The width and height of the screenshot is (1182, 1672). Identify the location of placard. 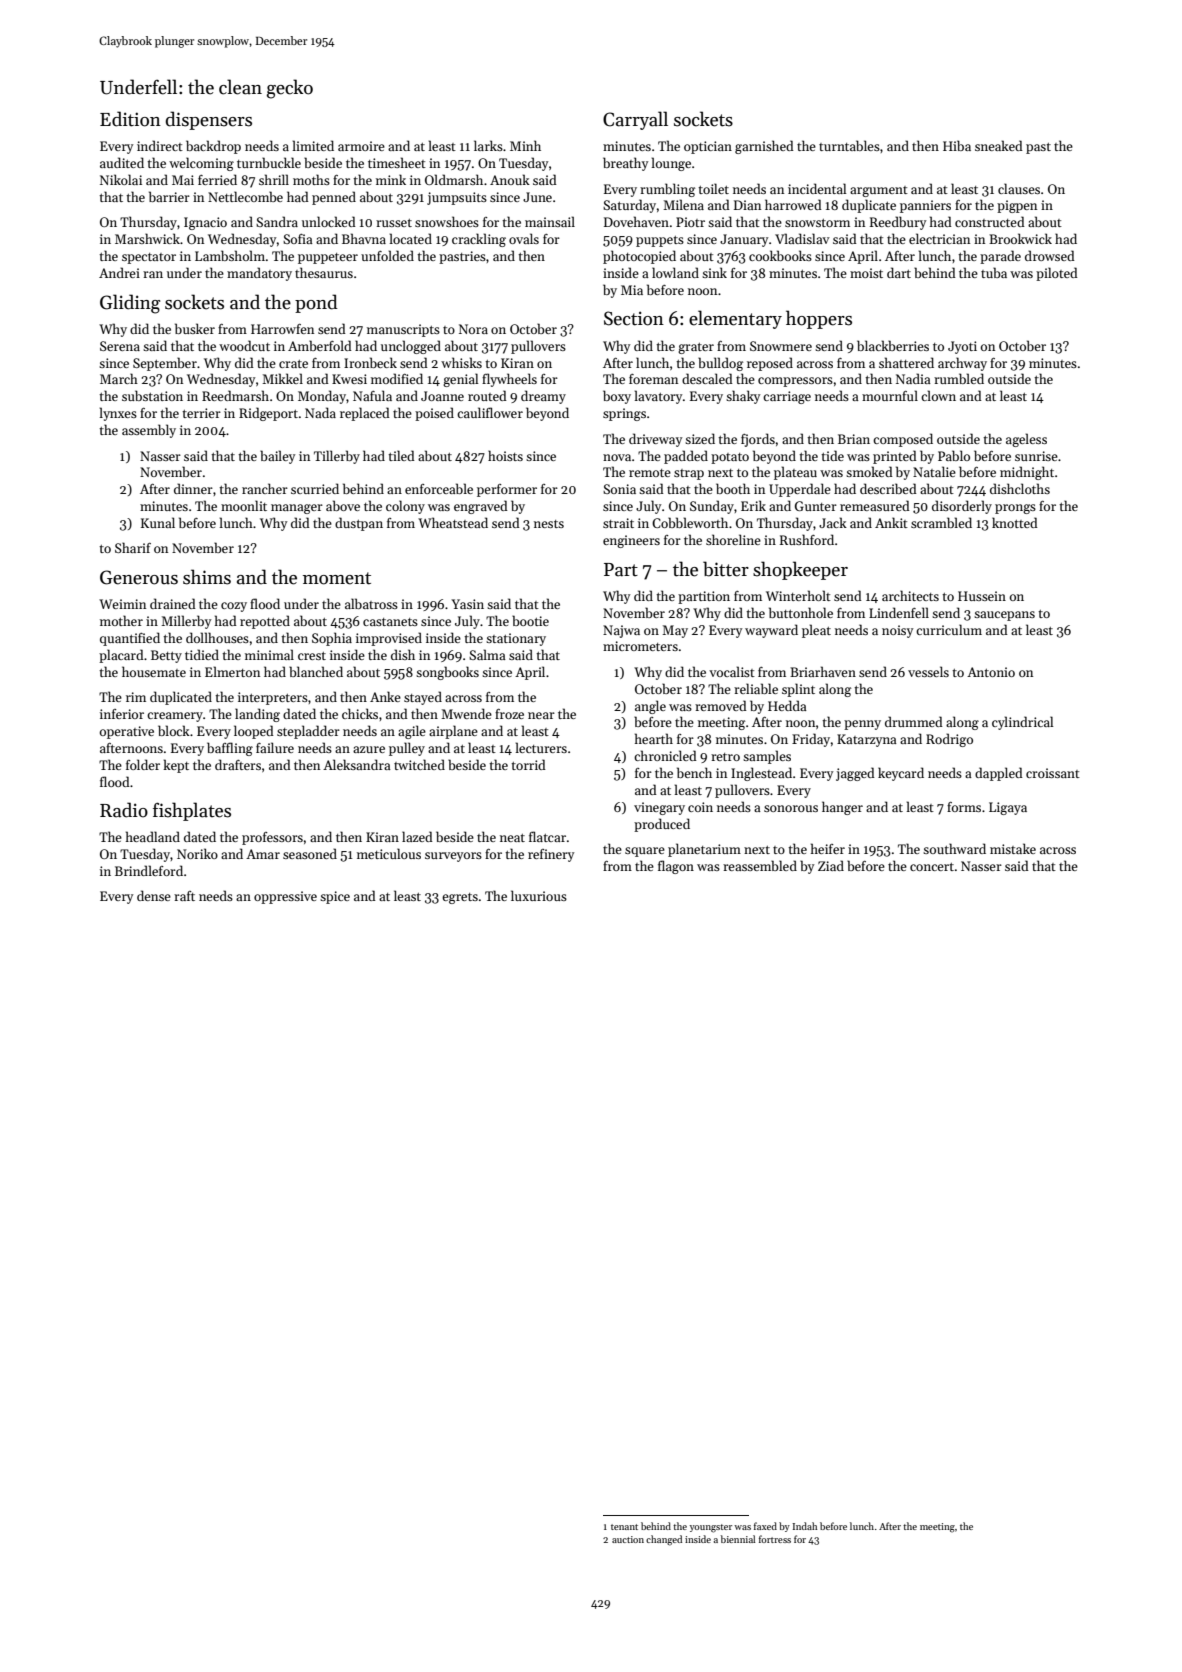
(121, 656).
